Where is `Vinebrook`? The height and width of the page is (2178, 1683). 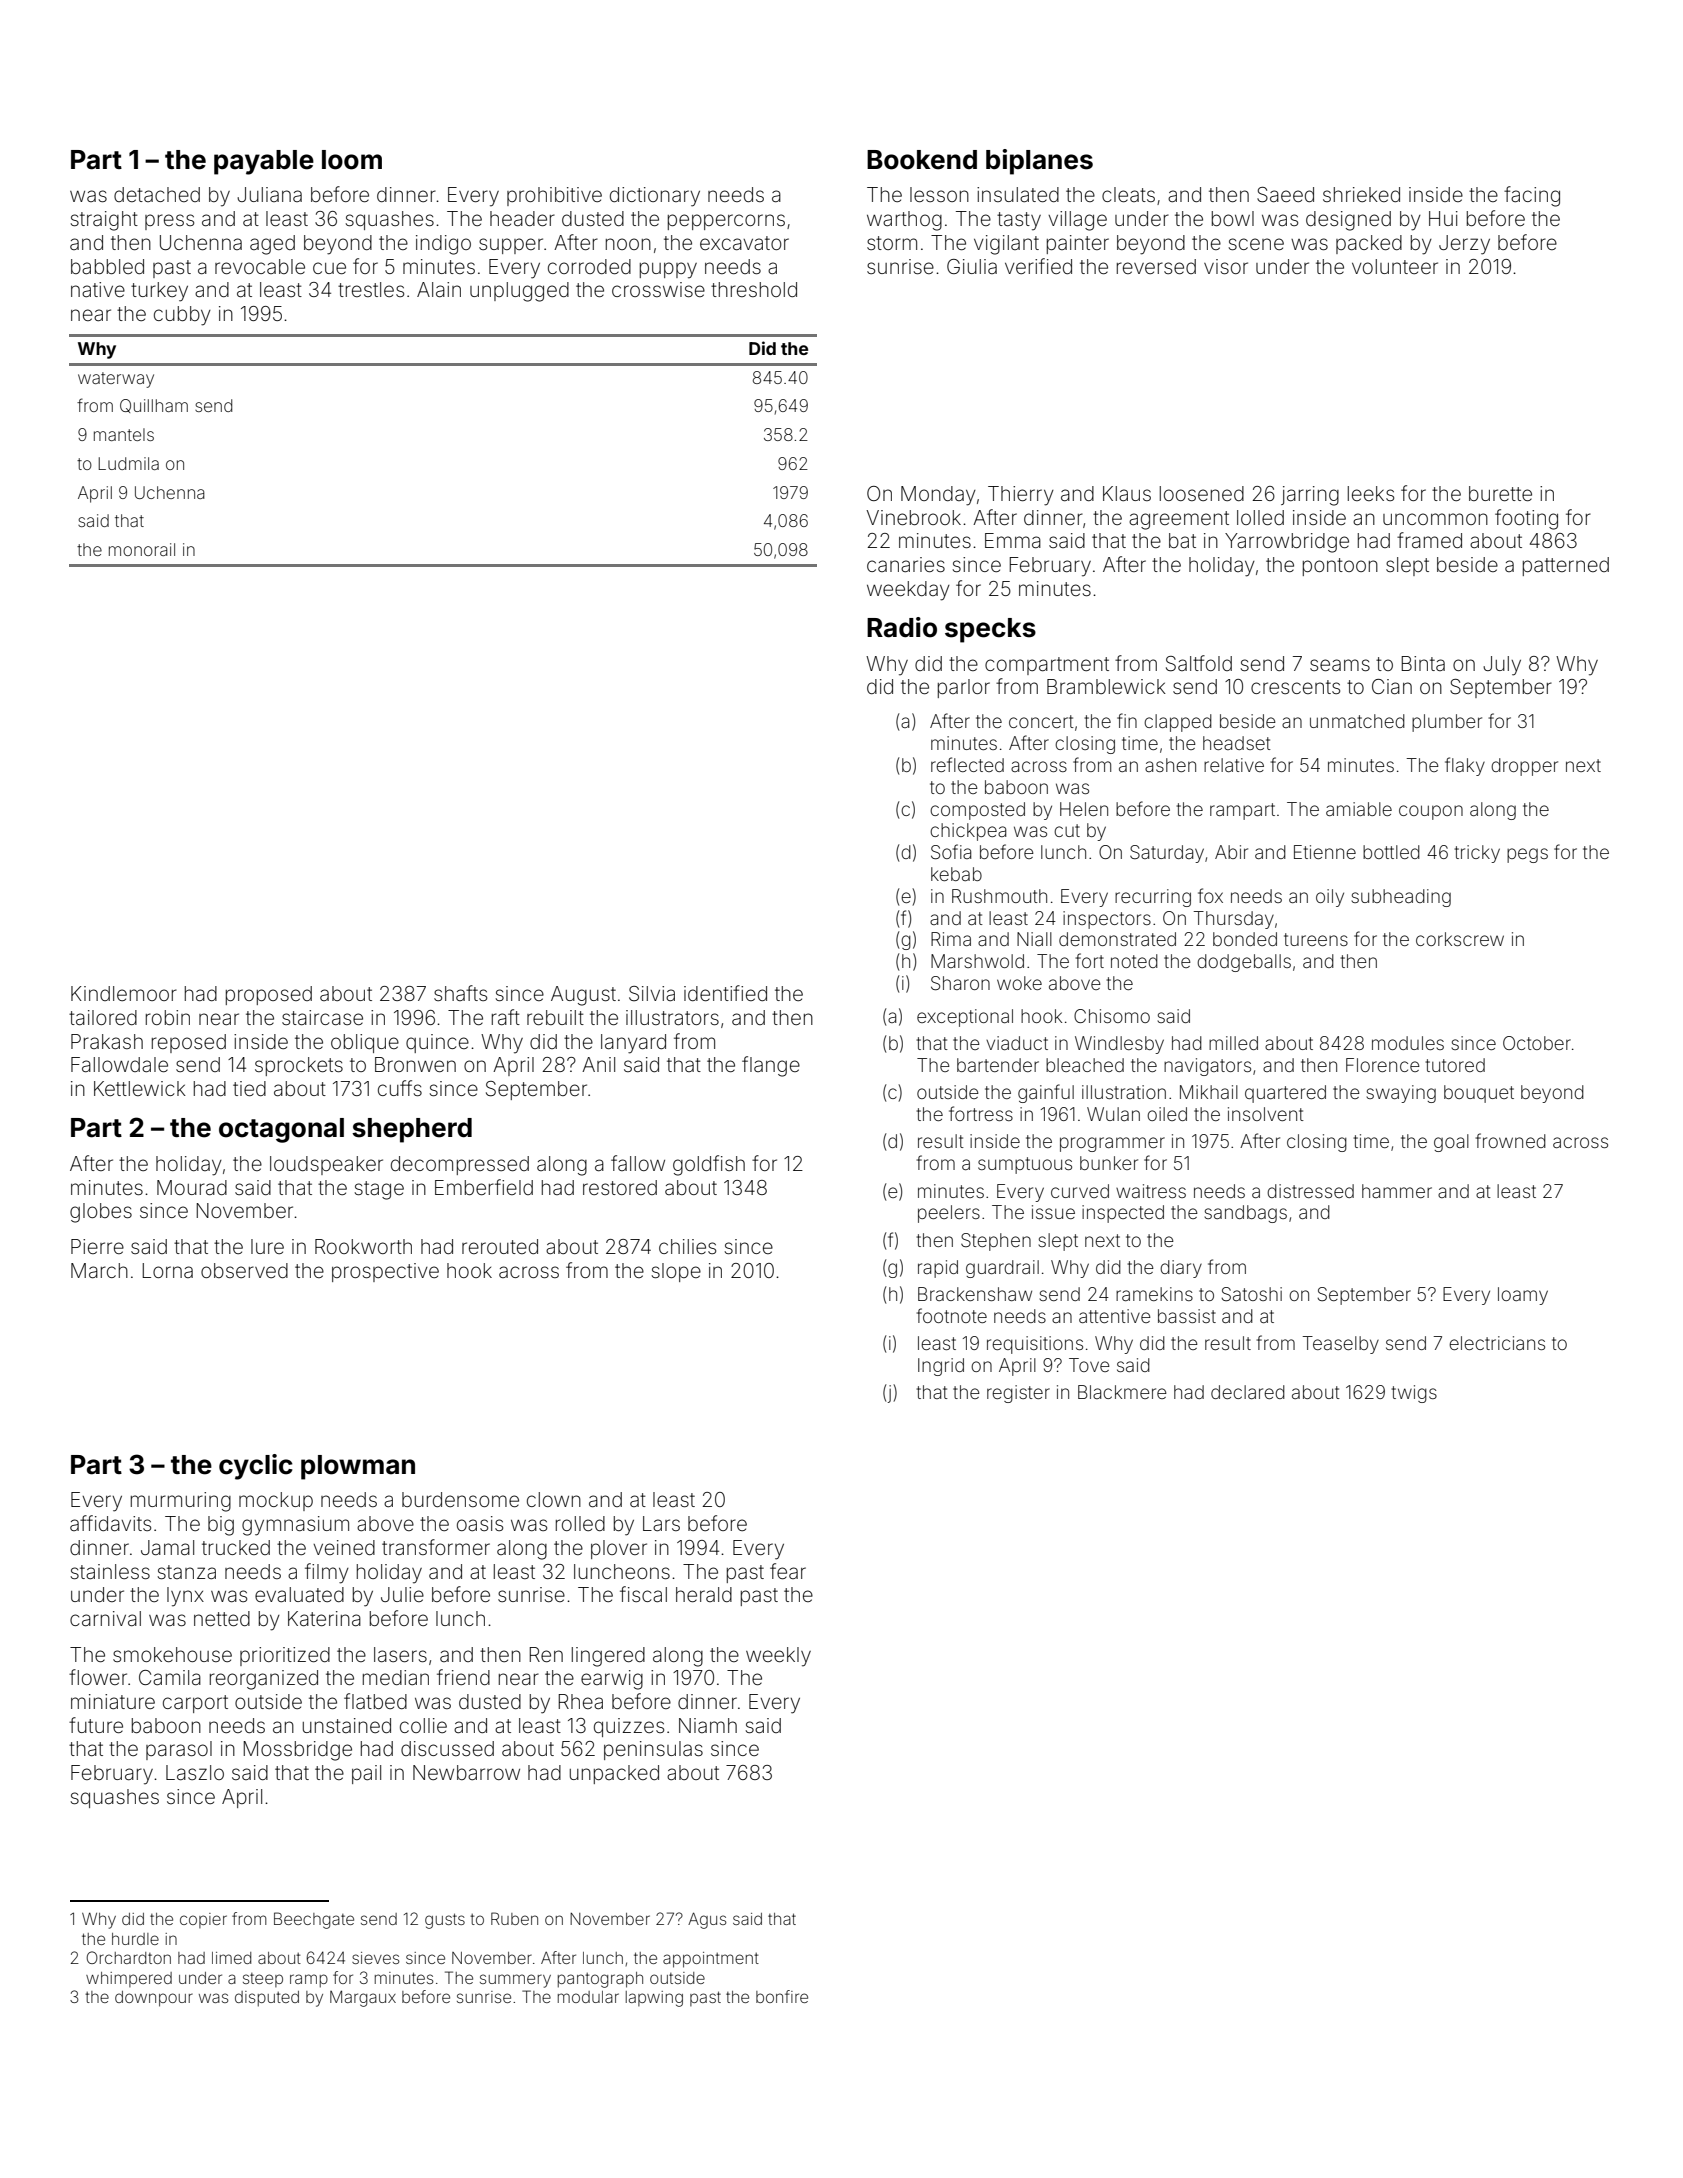 Vinebrook is located at coordinates (913, 517).
